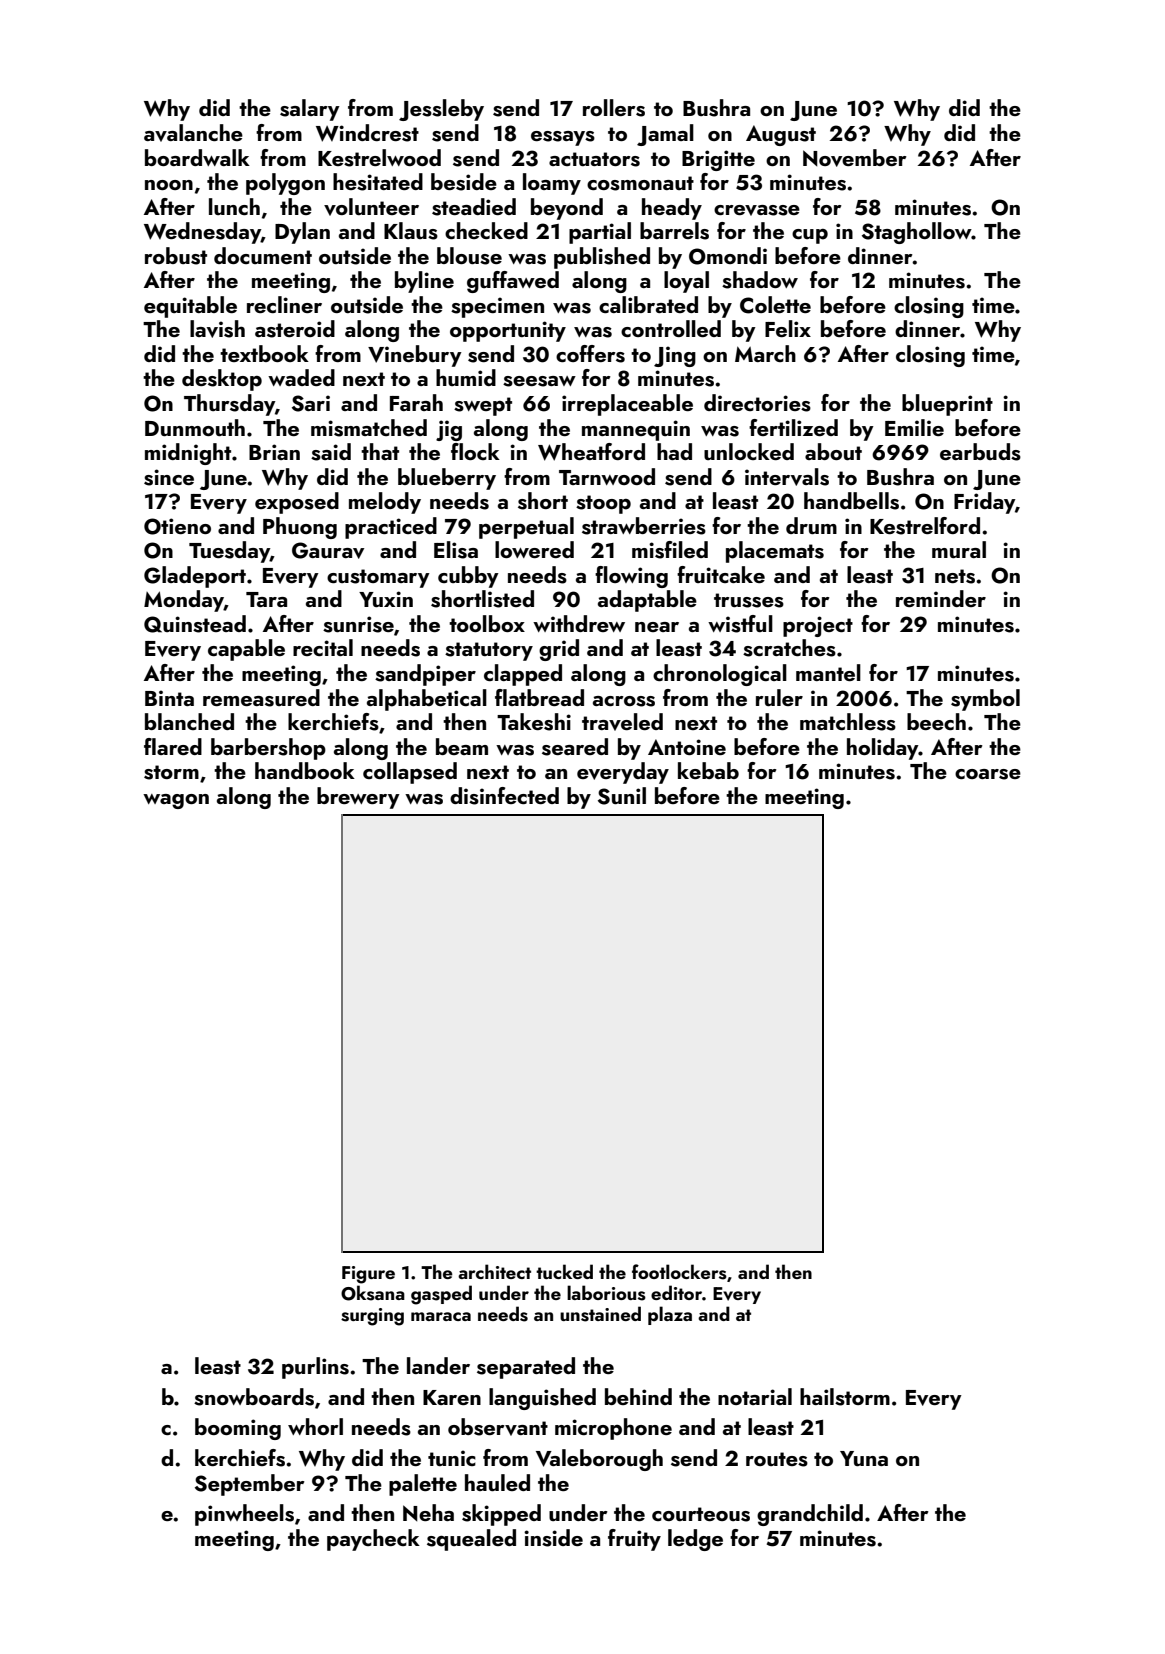  I want to click on pinwheels, so click(244, 1515).
